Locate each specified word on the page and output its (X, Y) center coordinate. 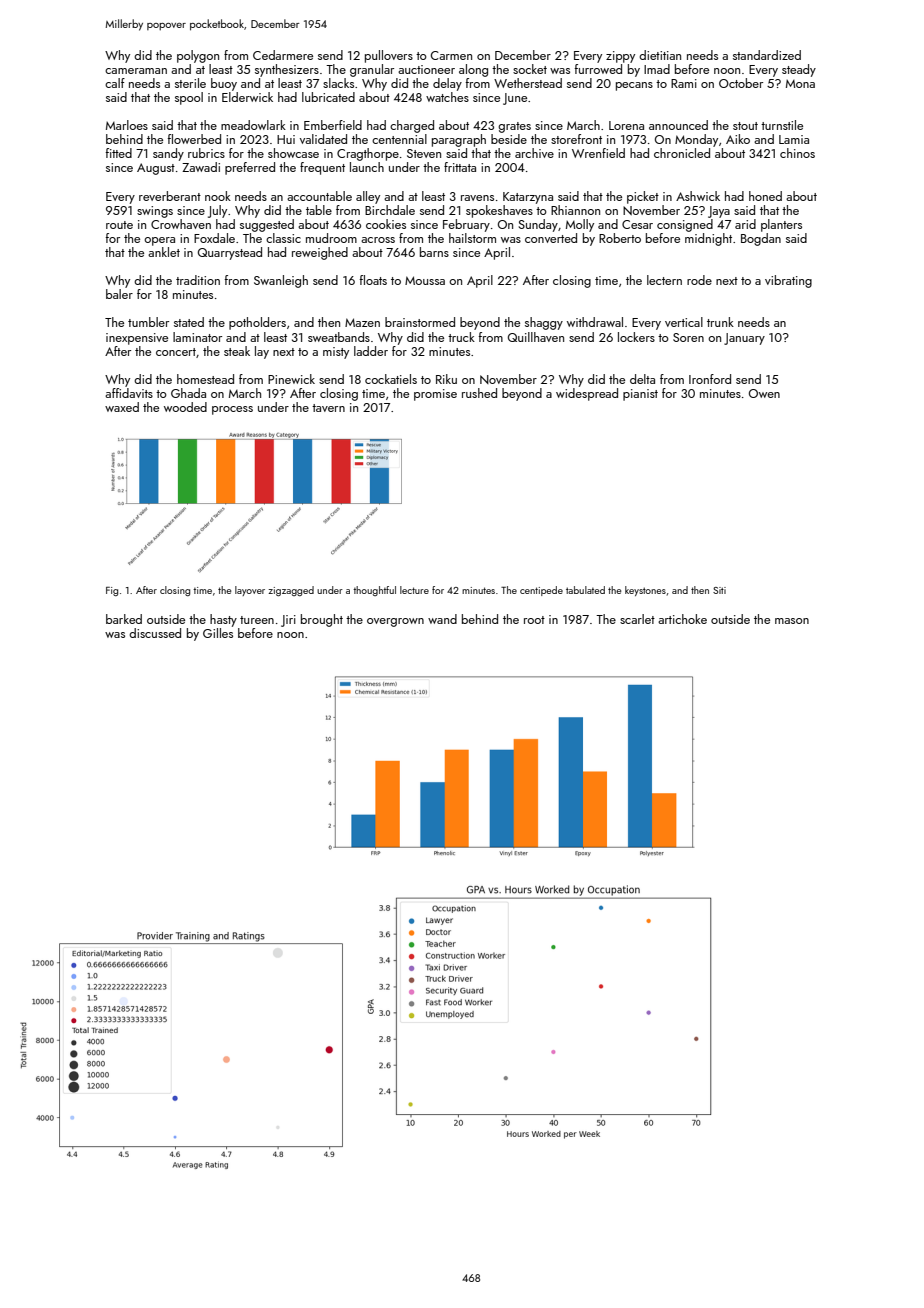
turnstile (782, 125)
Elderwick (247, 97)
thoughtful (374, 591)
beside (509, 139)
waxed (122, 407)
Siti (719, 590)
